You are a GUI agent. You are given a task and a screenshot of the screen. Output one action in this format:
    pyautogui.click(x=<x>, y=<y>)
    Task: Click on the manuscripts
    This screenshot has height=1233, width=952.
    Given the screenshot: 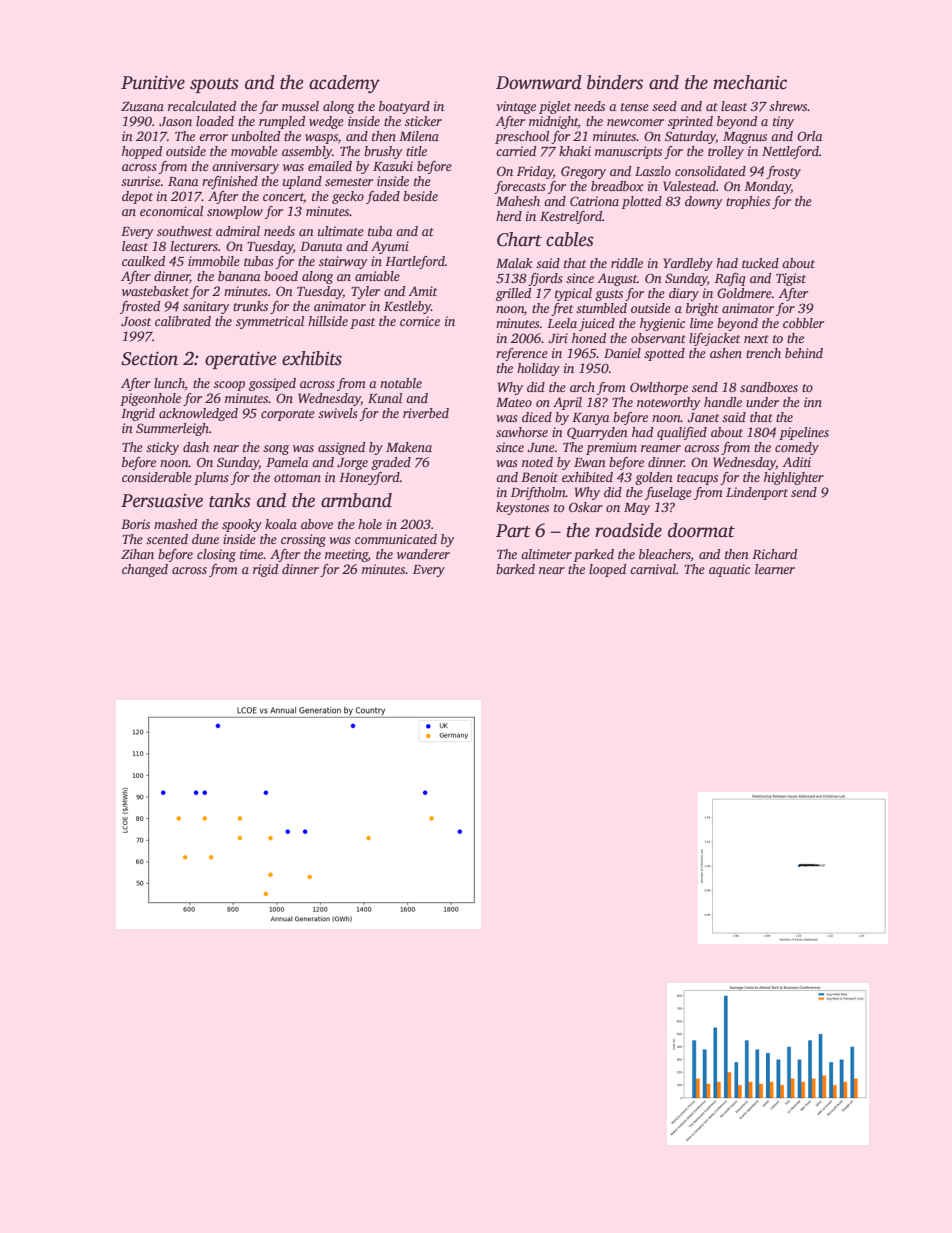 What is the action you would take?
    pyautogui.click(x=628, y=152)
